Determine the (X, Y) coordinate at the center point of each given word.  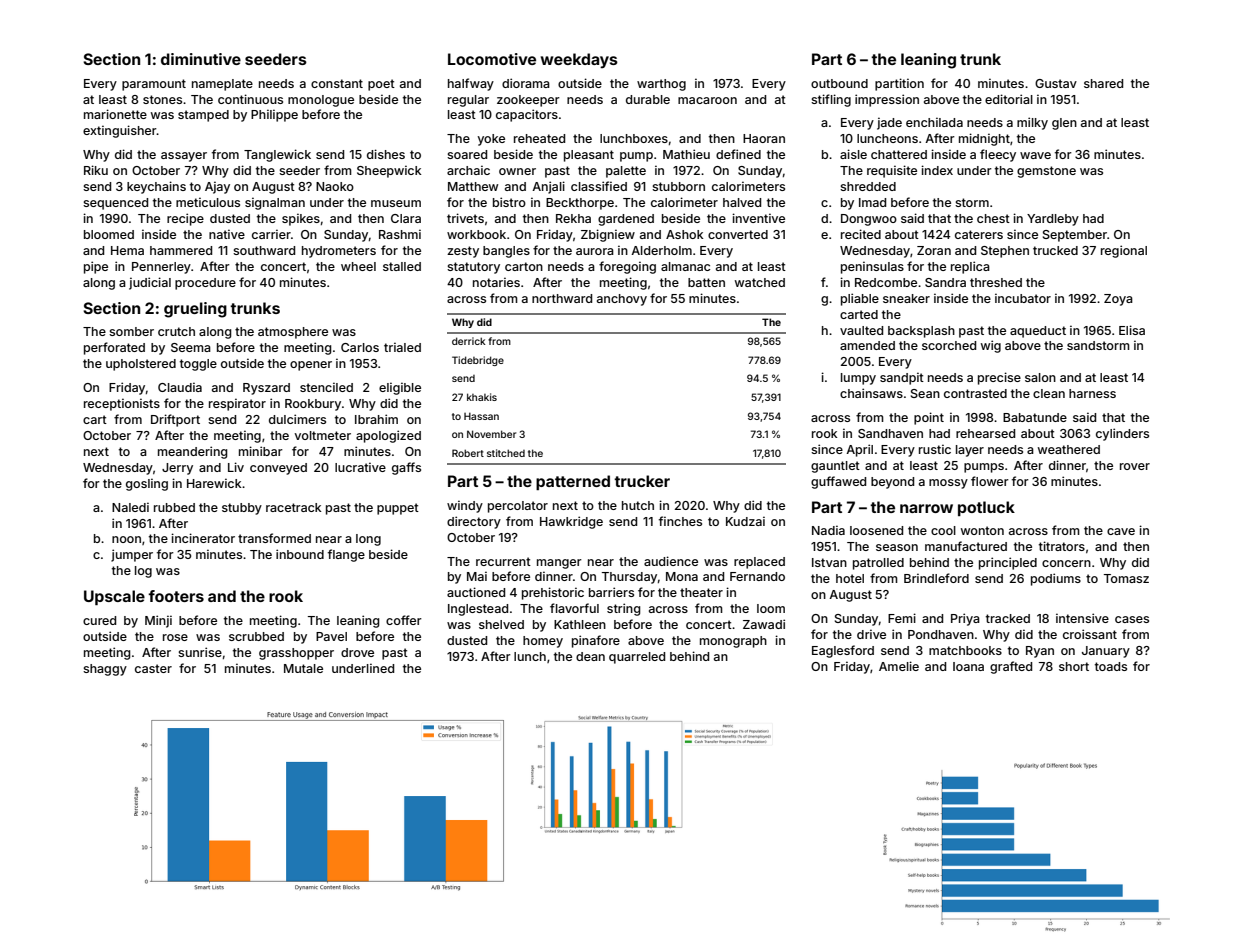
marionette (115, 114)
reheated (539, 138)
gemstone (1046, 172)
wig (991, 346)
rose (175, 637)
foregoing (627, 267)
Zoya (1118, 300)
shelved (501, 624)
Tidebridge (478, 361)
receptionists (122, 404)
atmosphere (293, 333)
